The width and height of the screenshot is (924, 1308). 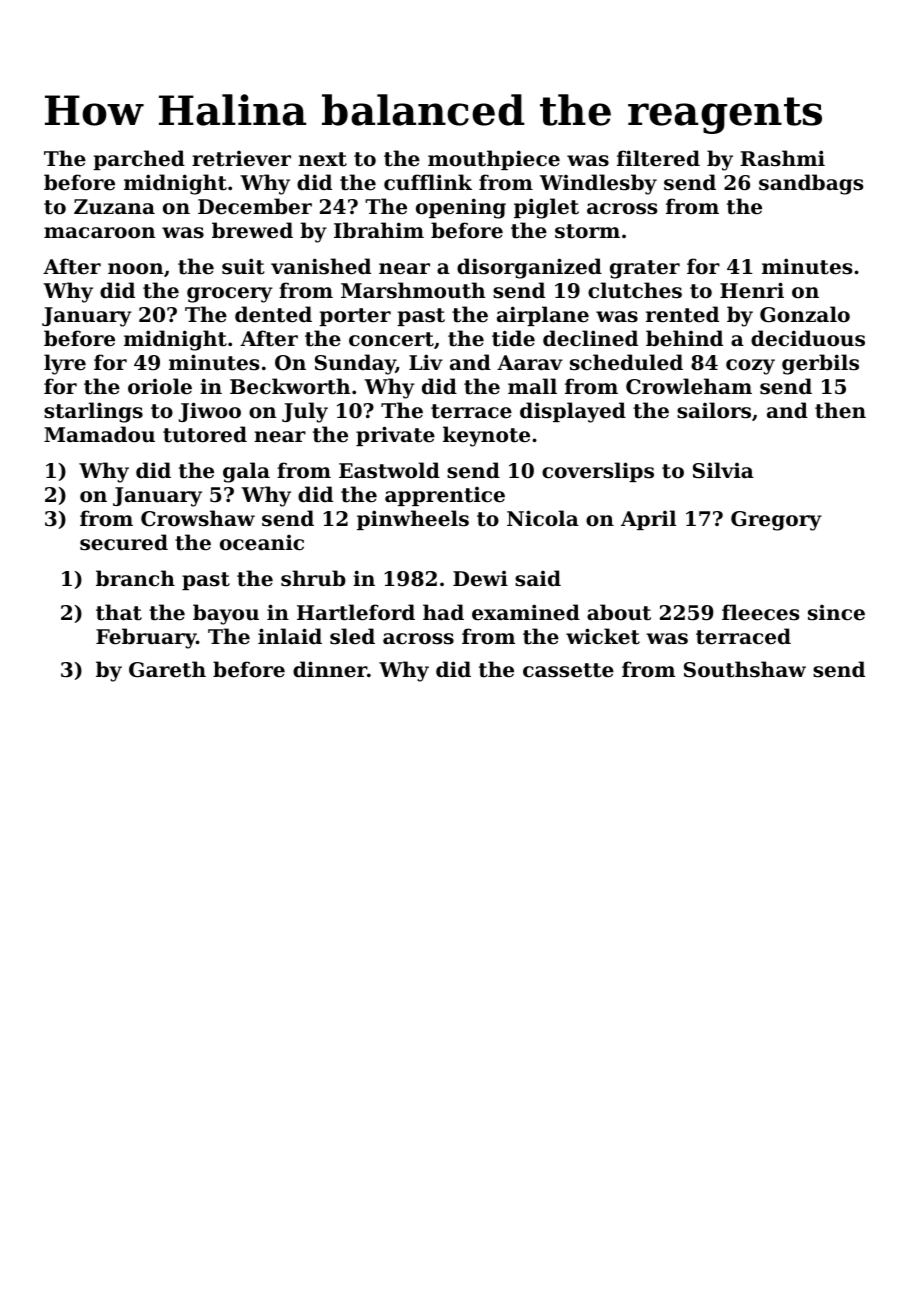 I want to click on Beckworth, so click(x=290, y=386).
